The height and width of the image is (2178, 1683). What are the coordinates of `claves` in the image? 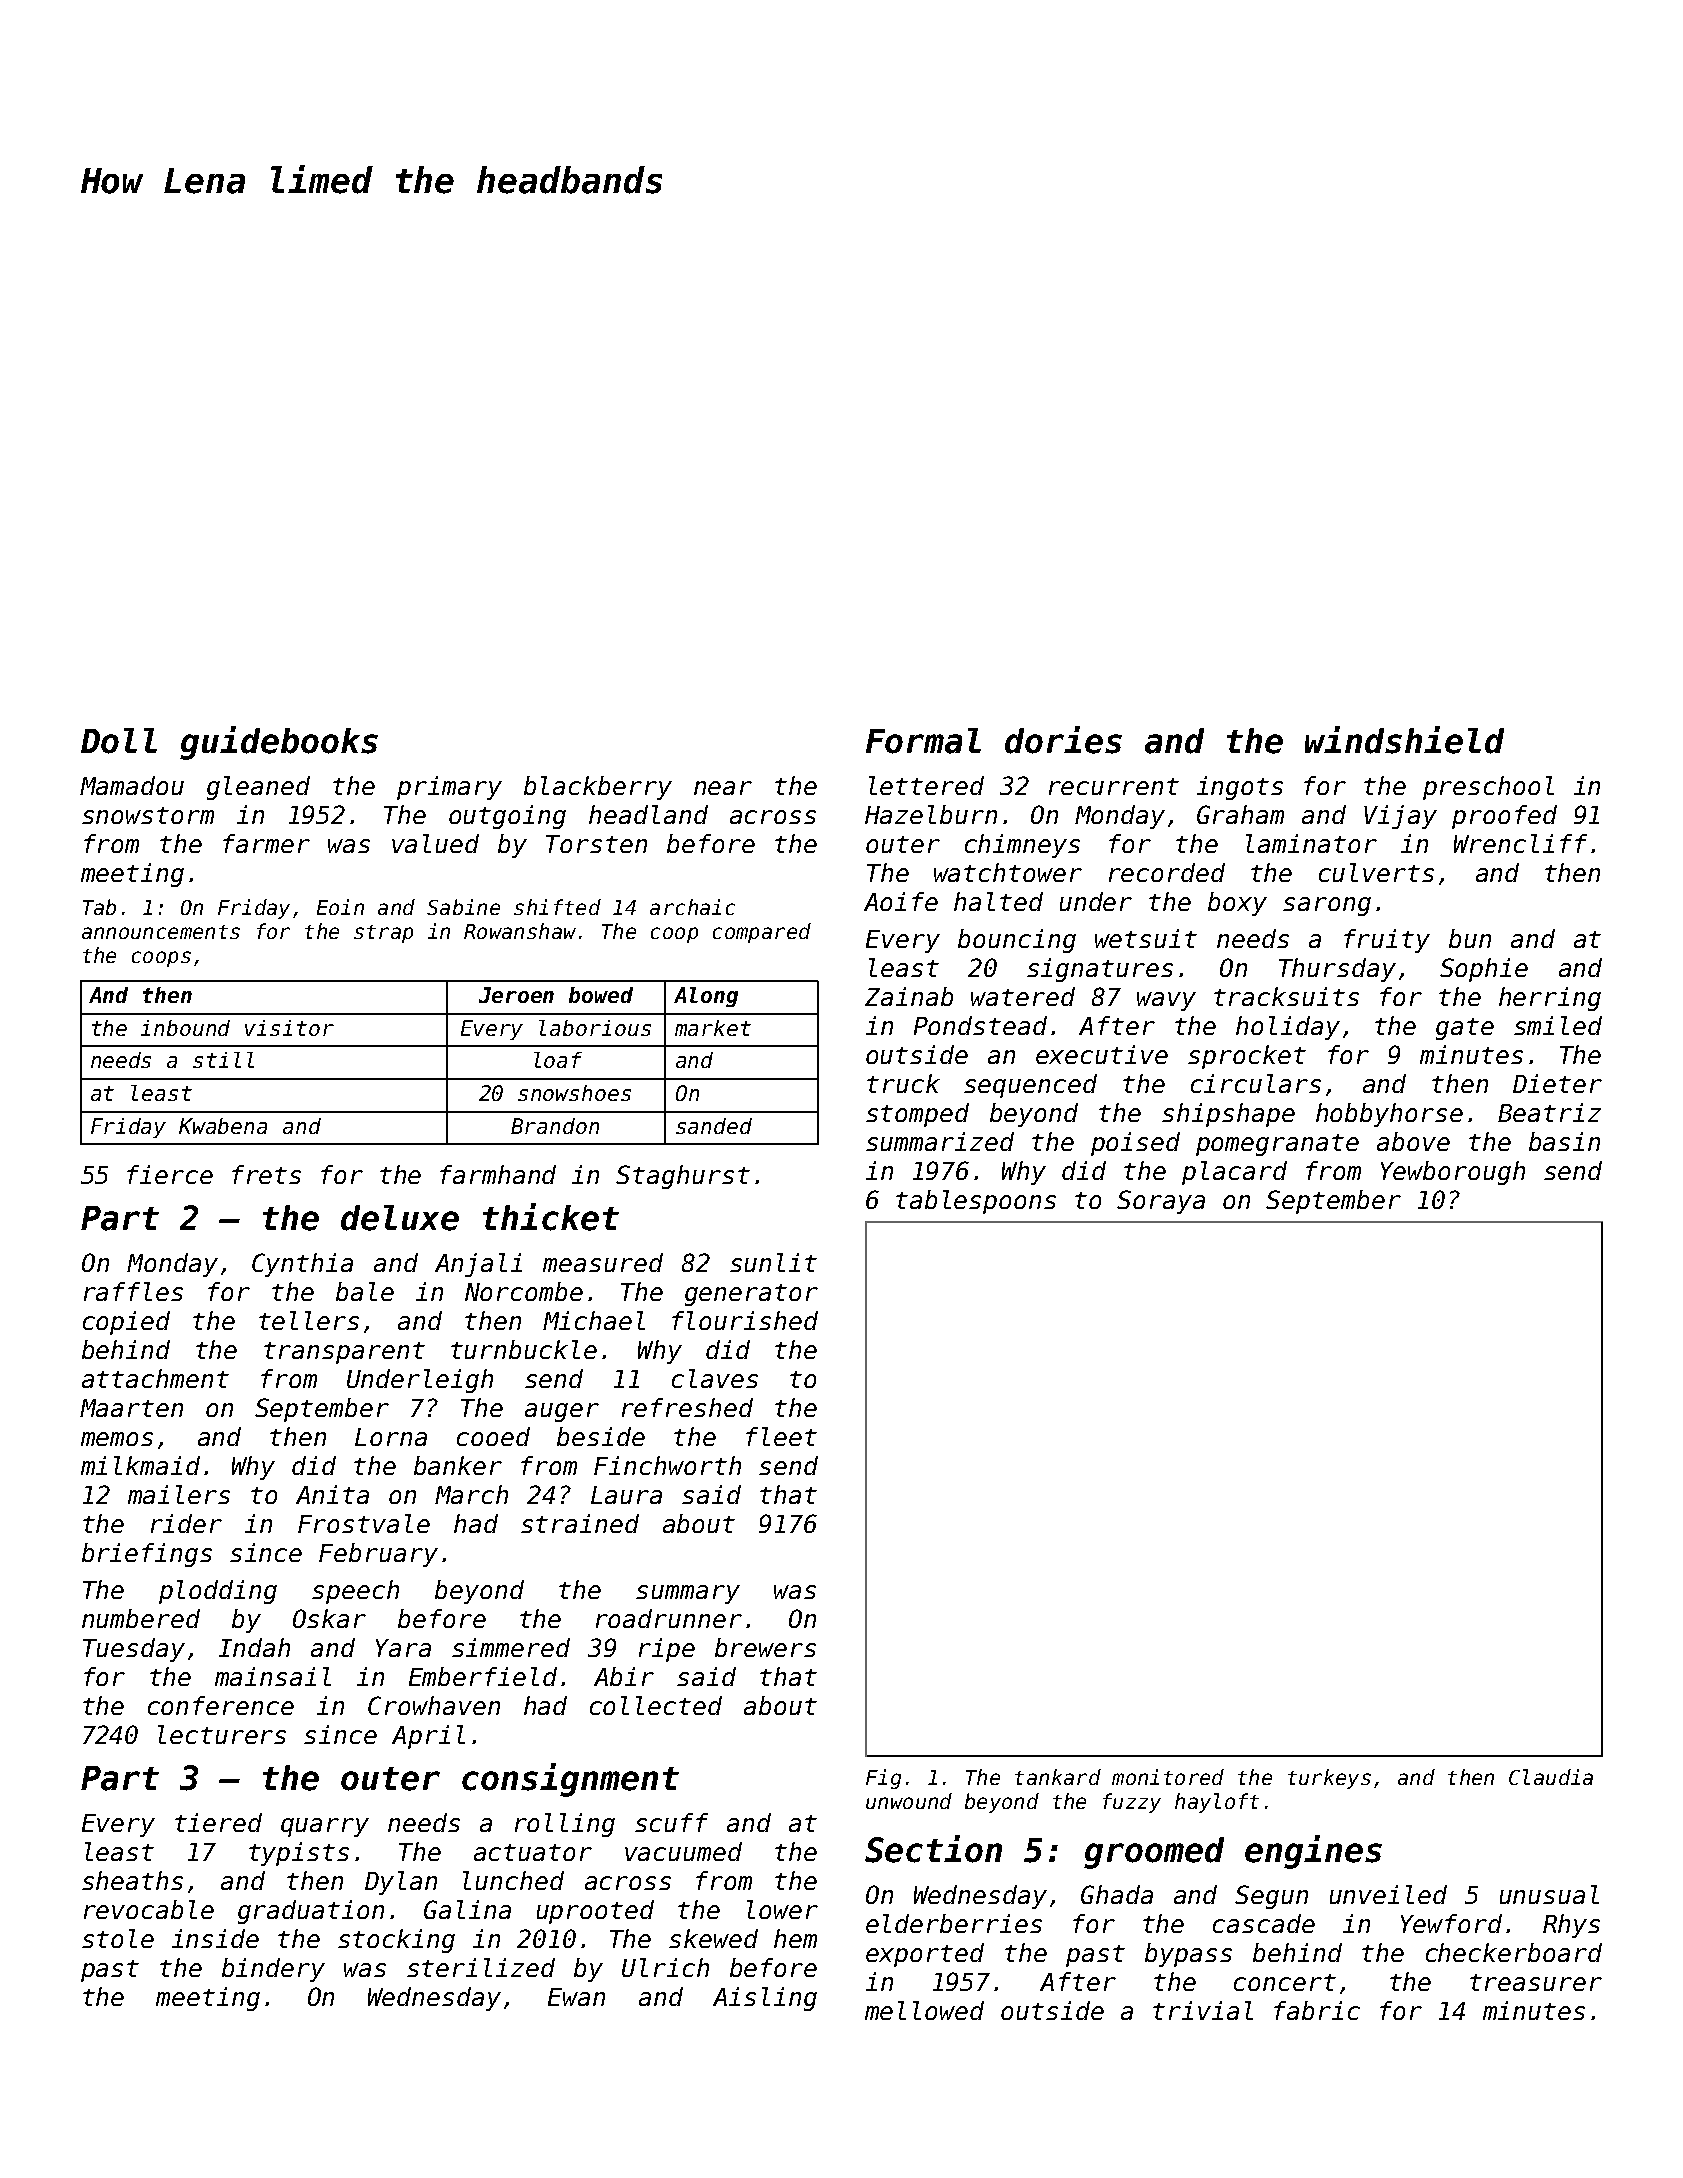 It's located at (715, 1378).
